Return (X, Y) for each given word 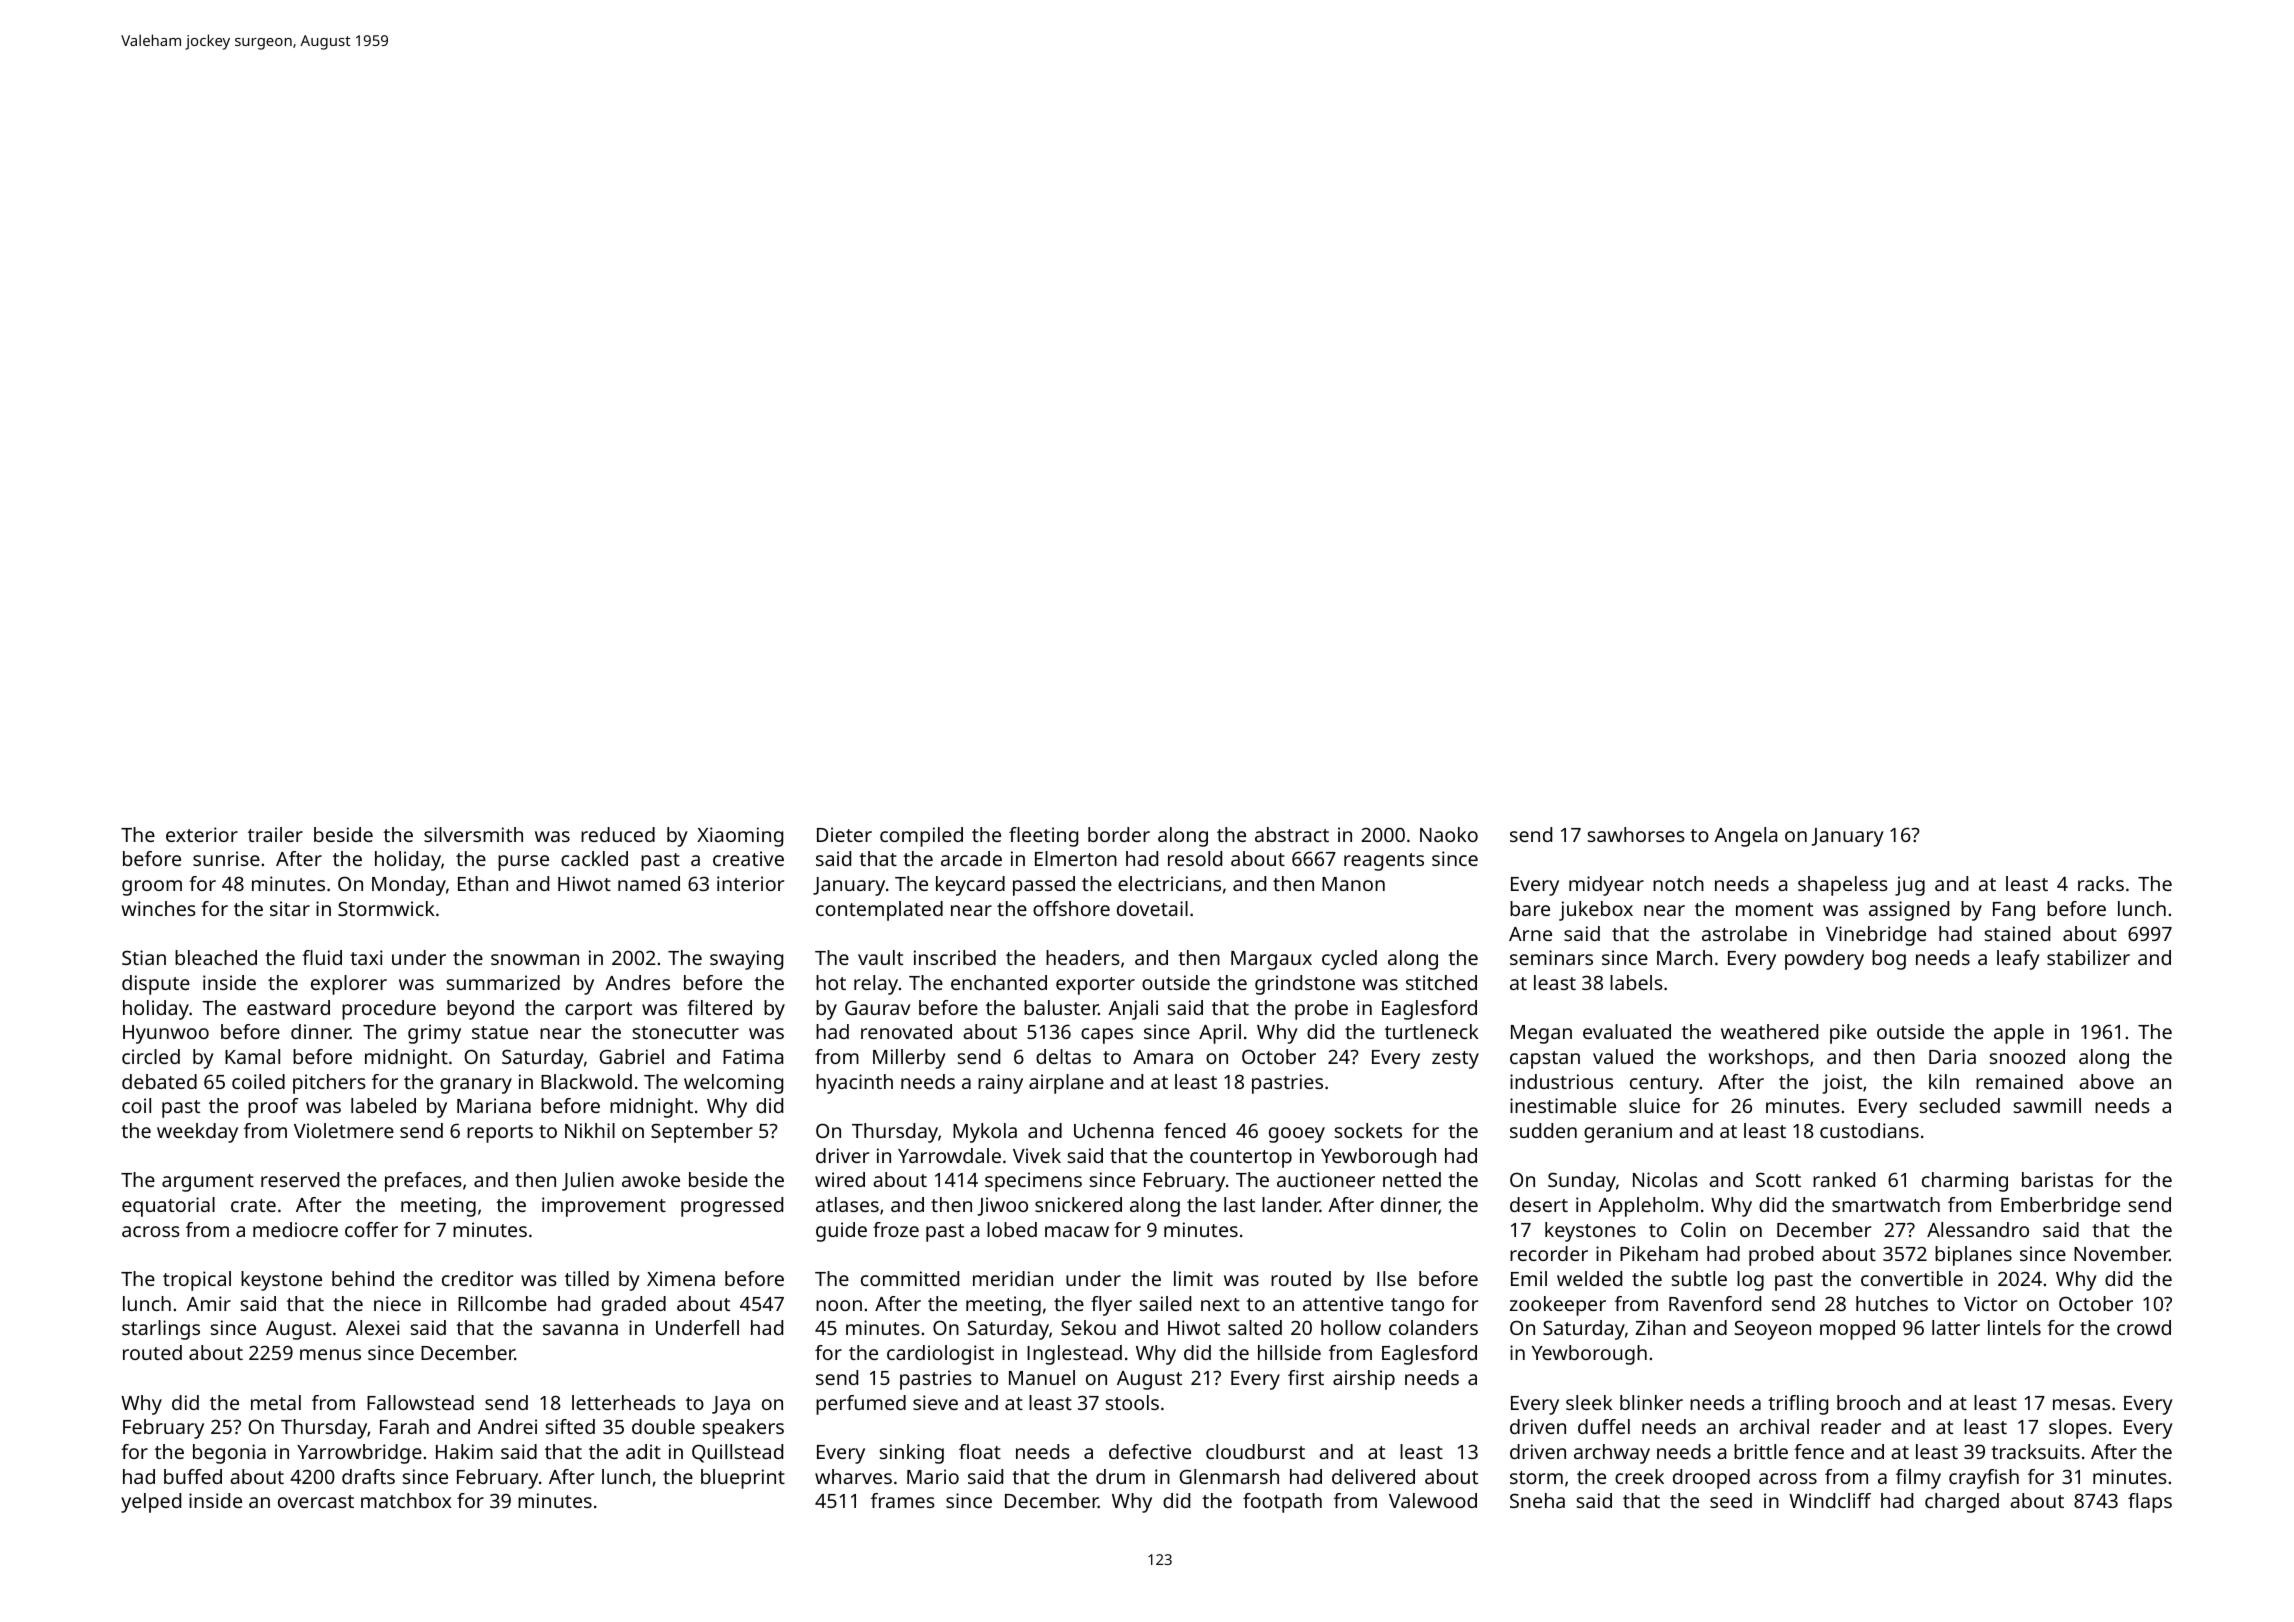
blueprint (743, 1479)
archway (1612, 1454)
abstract (1292, 834)
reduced (618, 834)
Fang (2014, 911)
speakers (743, 1429)
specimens (1033, 1182)
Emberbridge (2060, 1207)
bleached (216, 957)
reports (500, 1134)
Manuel (1042, 1377)
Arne (1530, 934)
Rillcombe (502, 1303)
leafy (2018, 960)
